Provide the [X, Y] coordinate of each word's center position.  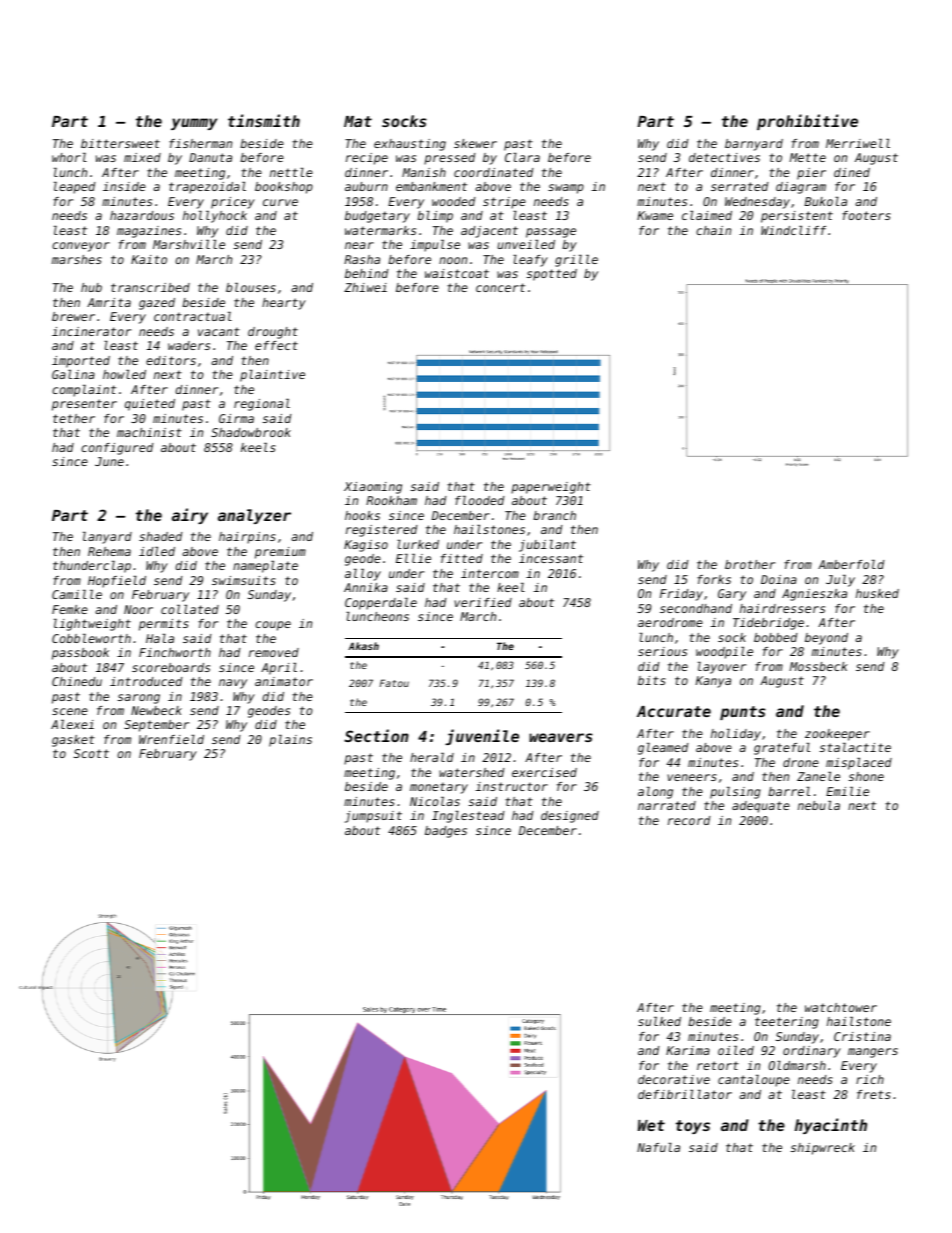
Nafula [658, 1147]
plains [290, 741]
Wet [651, 1125]
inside [124, 186]
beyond [826, 639]
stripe [504, 203]
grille [576, 261]
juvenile [482, 737]
